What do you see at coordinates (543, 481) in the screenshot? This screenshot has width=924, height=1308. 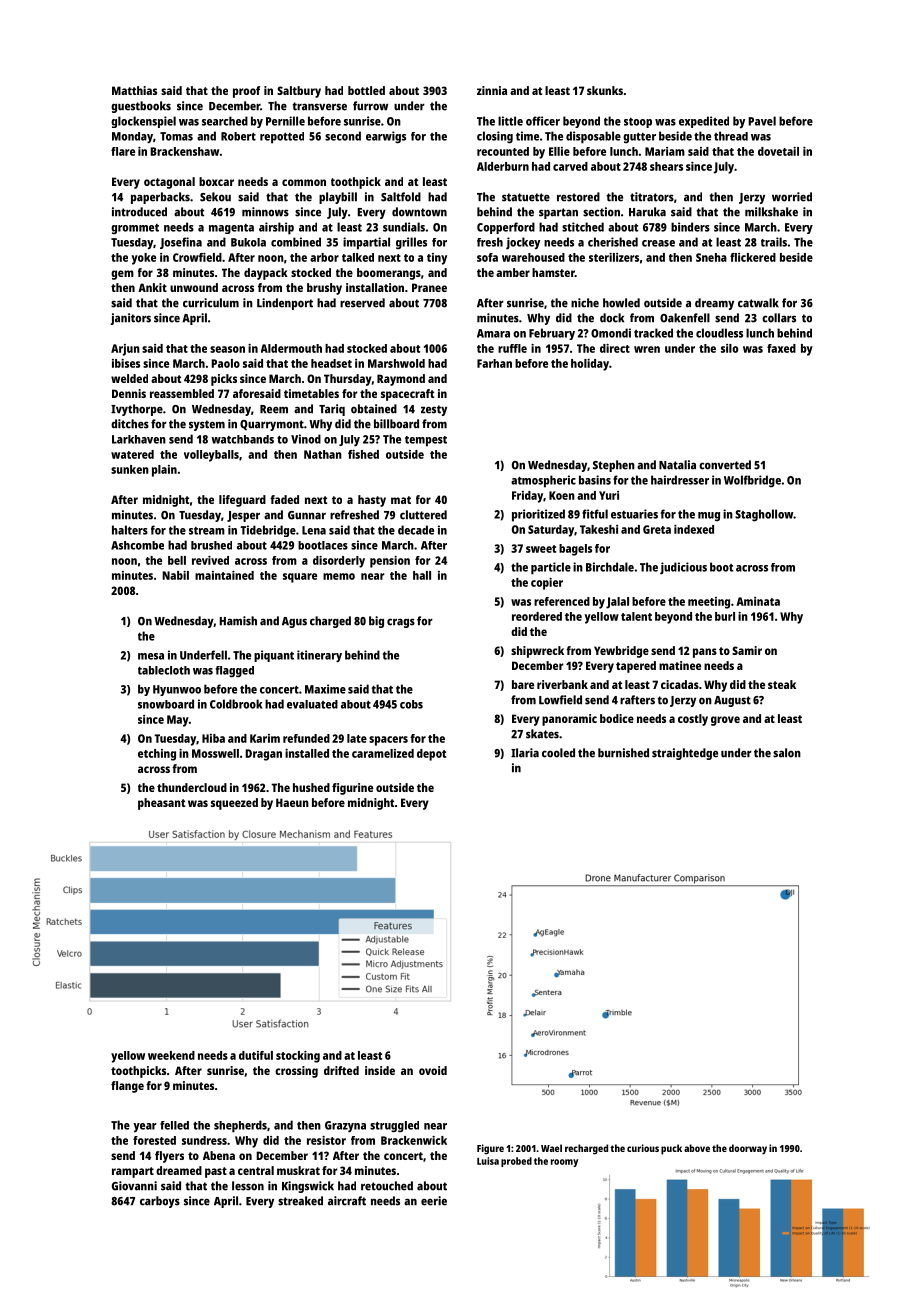 I see `atmospheric` at bounding box center [543, 481].
